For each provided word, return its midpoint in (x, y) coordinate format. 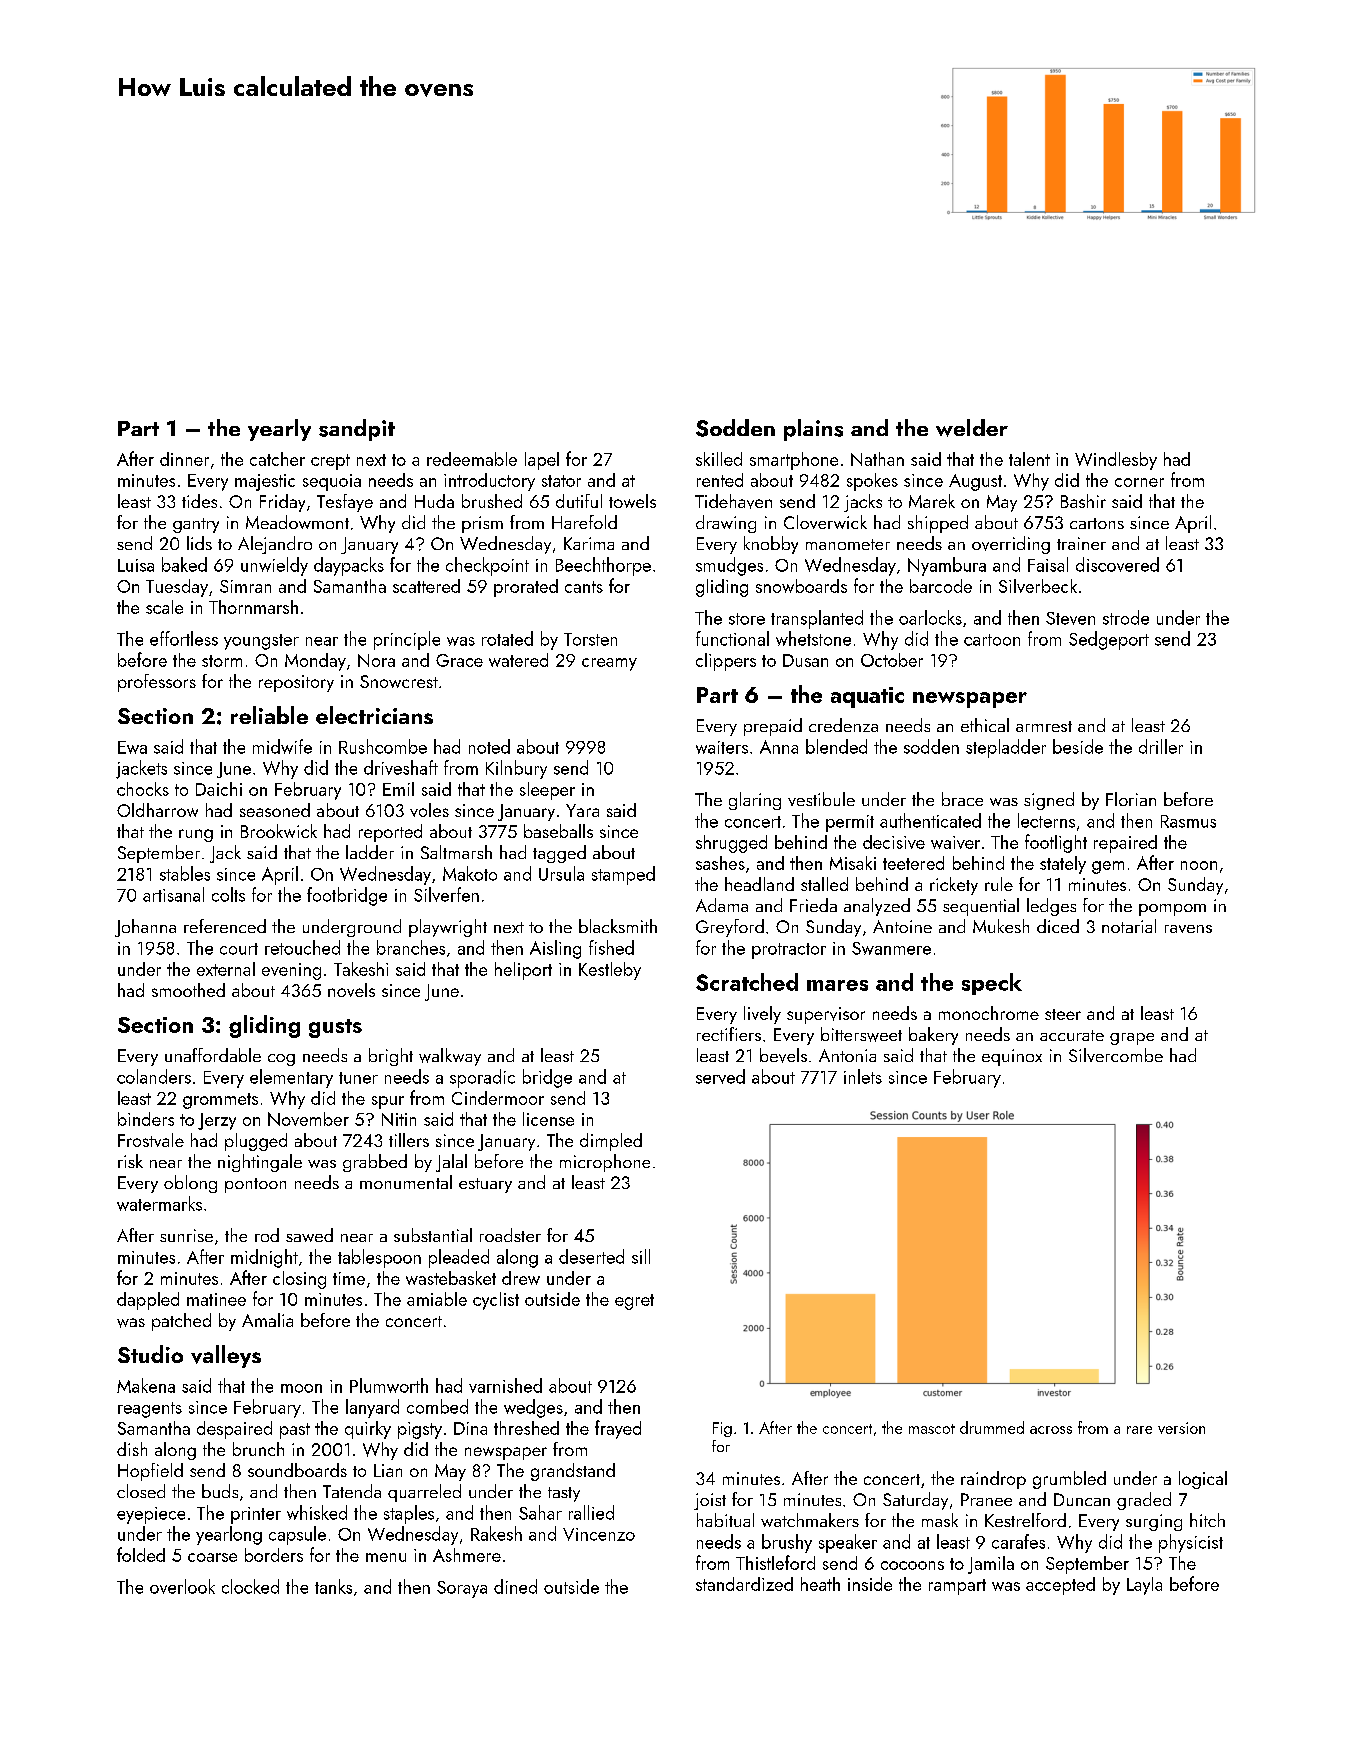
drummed (992, 1427)
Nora (376, 660)
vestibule (821, 799)
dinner (184, 459)
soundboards (297, 1470)
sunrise (186, 1235)
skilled (719, 459)
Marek (932, 501)
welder (972, 428)
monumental (406, 1182)
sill (641, 1256)
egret (634, 1302)
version (1181, 1428)
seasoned (275, 810)
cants (584, 587)
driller (1161, 746)
